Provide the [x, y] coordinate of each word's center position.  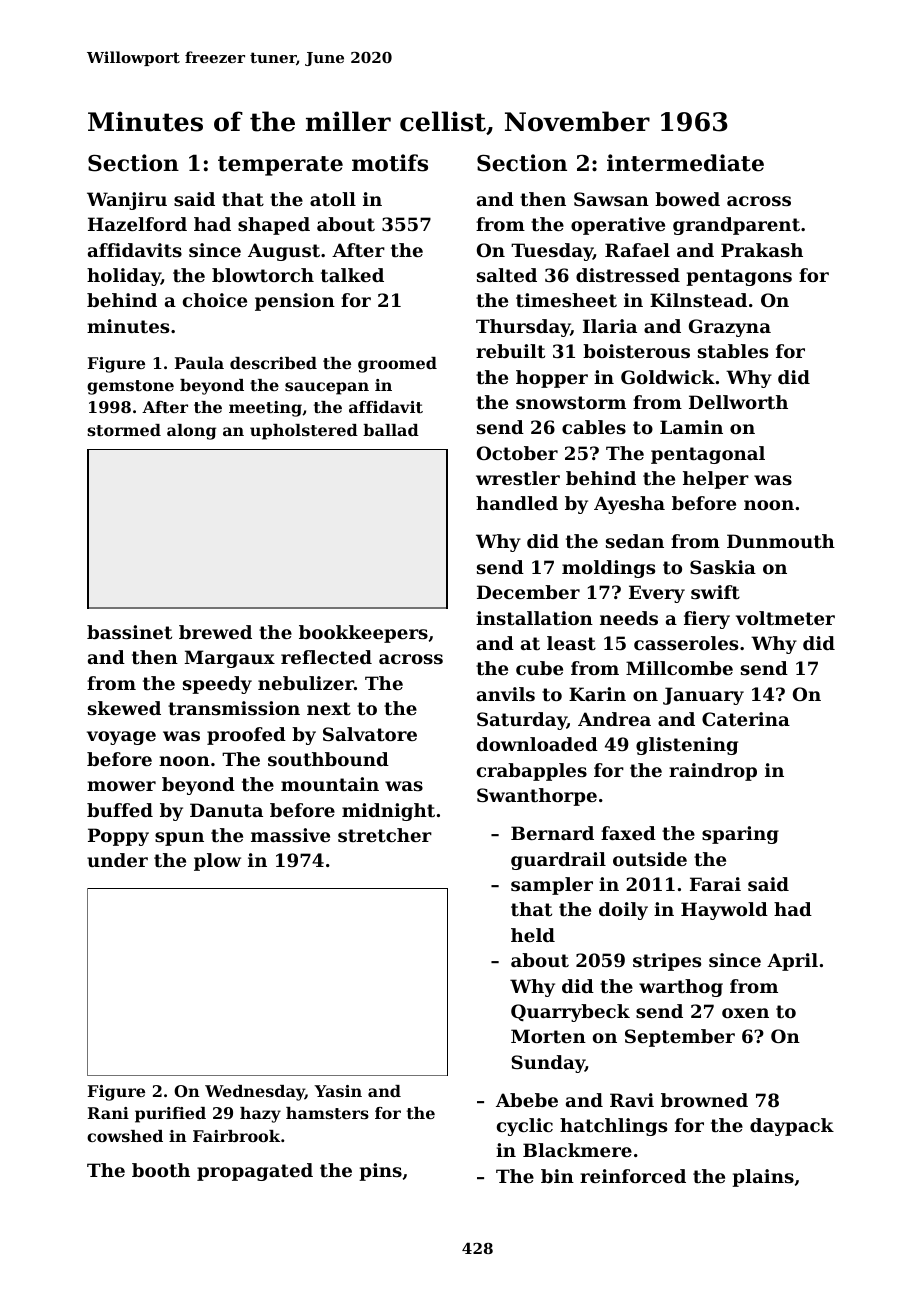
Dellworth [738, 402]
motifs [390, 163]
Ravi [632, 1100]
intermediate [685, 163]
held [533, 935]
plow [217, 862]
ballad [391, 430]
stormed [124, 430]
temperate [280, 166]
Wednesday [255, 1093]
